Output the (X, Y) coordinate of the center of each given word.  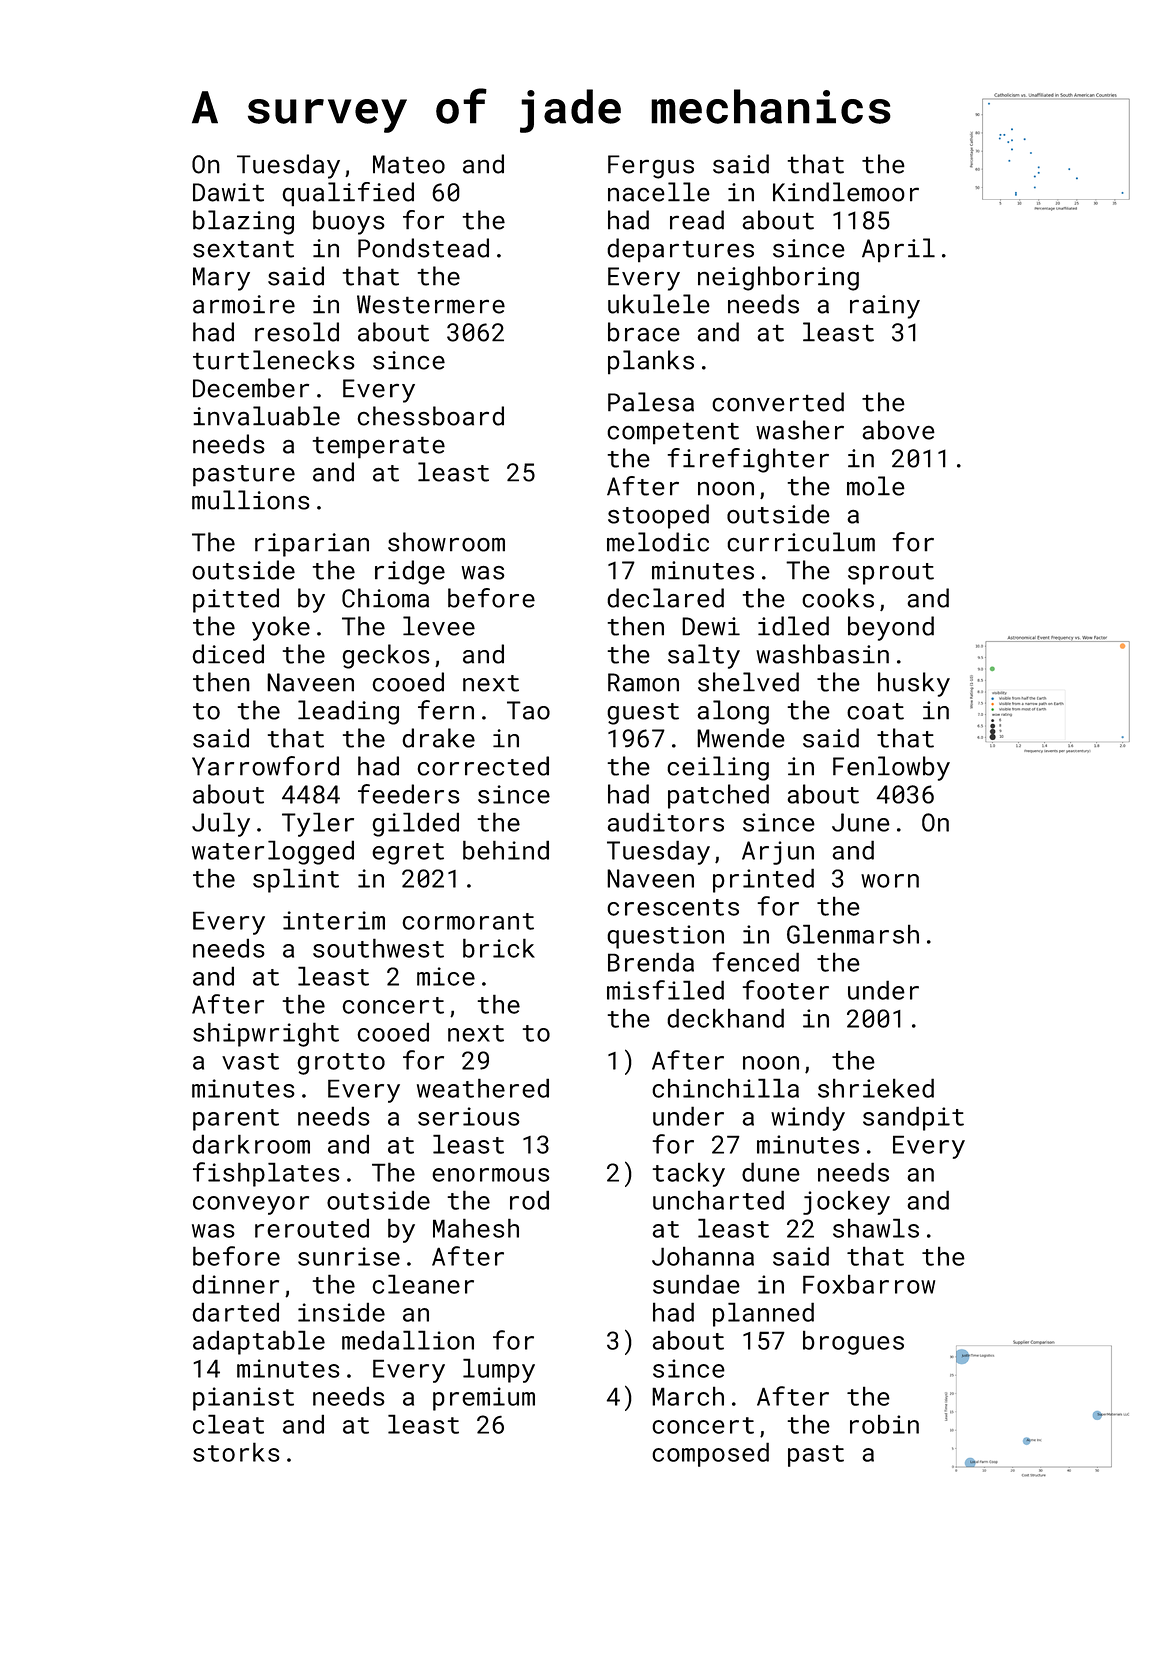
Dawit (228, 192)
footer (785, 990)
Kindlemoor (846, 192)
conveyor (251, 1205)
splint (296, 880)
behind (506, 850)
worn (890, 881)
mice (446, 976)
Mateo (409, 164)
